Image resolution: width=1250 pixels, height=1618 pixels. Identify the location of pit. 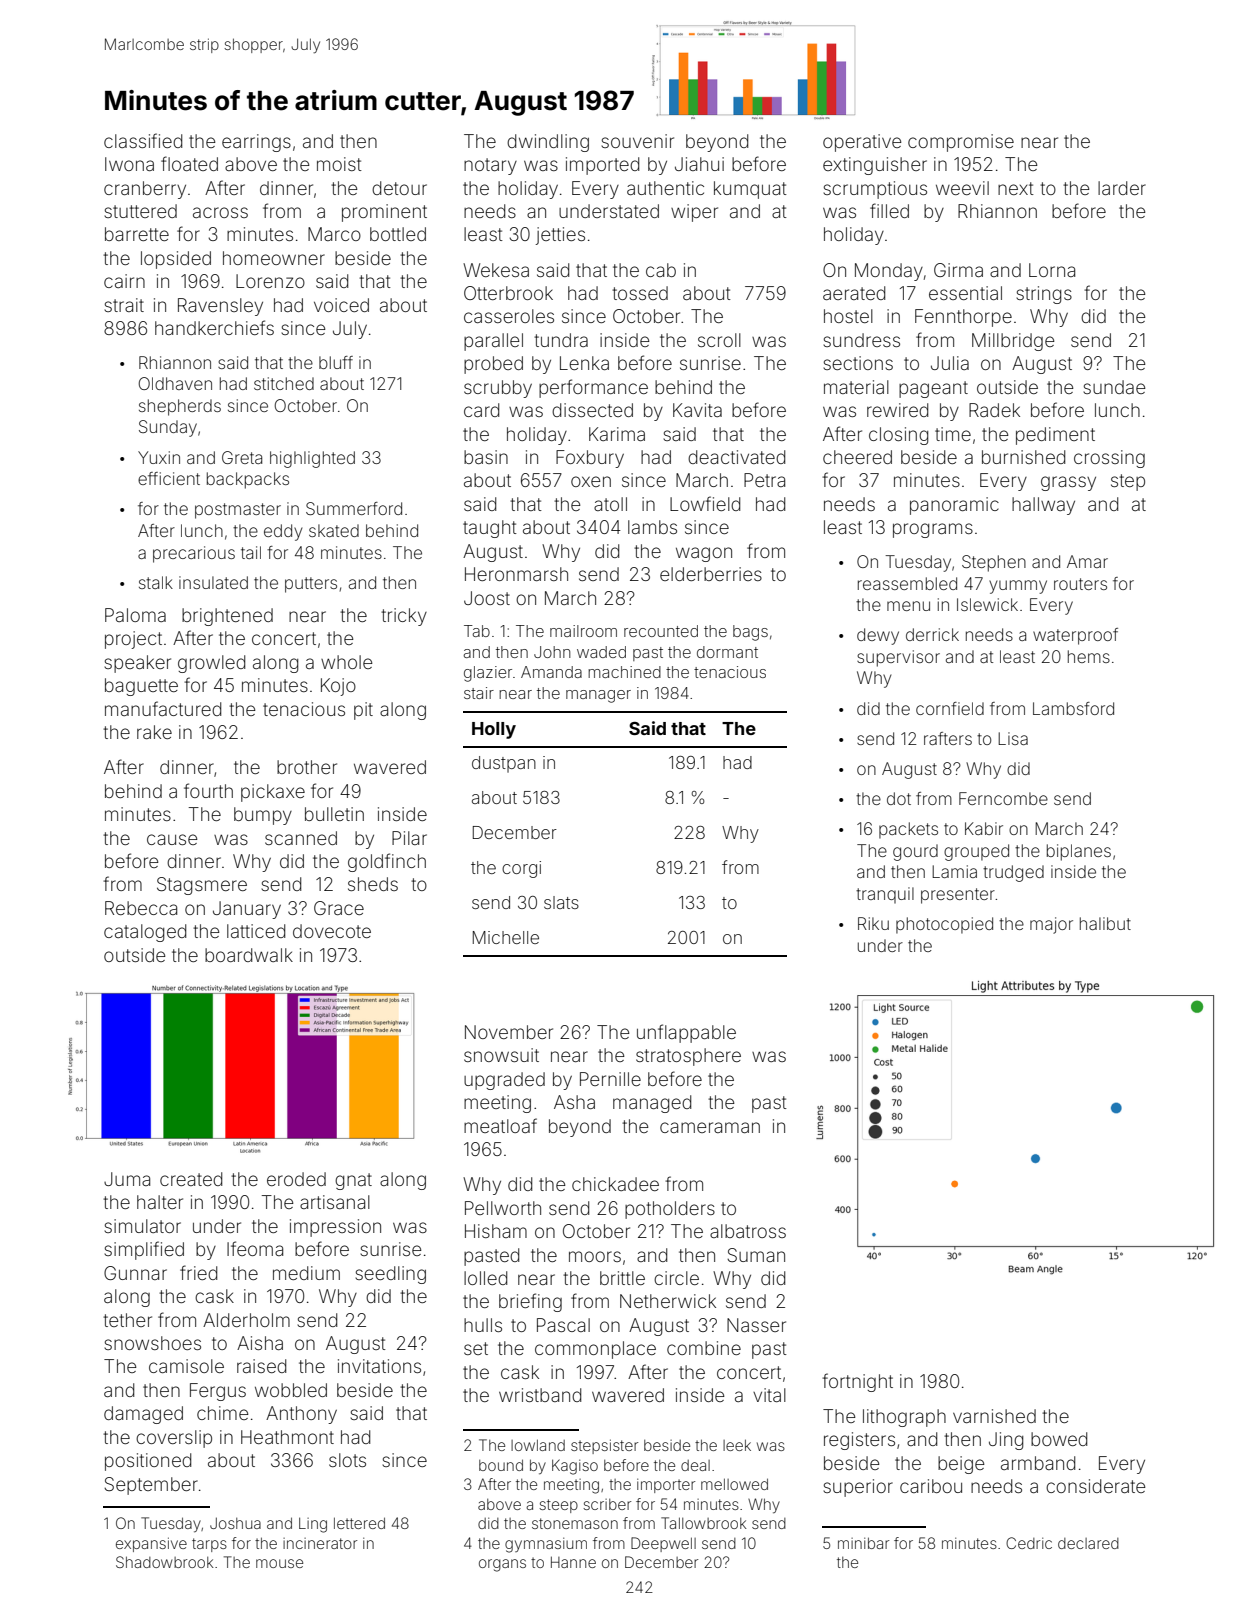
(363, 711).
